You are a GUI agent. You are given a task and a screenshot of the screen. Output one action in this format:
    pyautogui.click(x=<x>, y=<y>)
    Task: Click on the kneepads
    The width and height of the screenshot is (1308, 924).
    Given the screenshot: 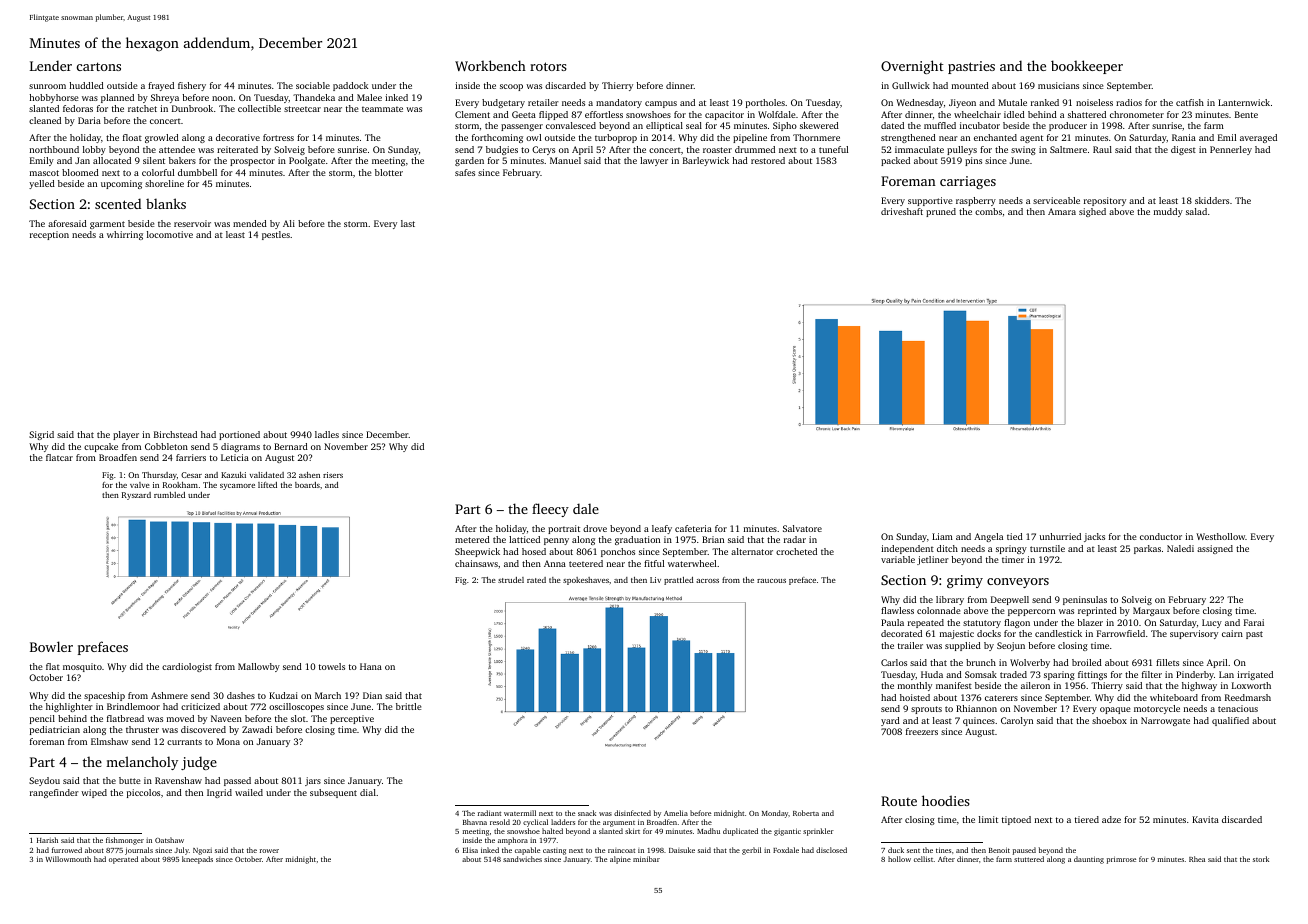 What is the action you would take?
    pyautogui.click(x=197, y=860)
